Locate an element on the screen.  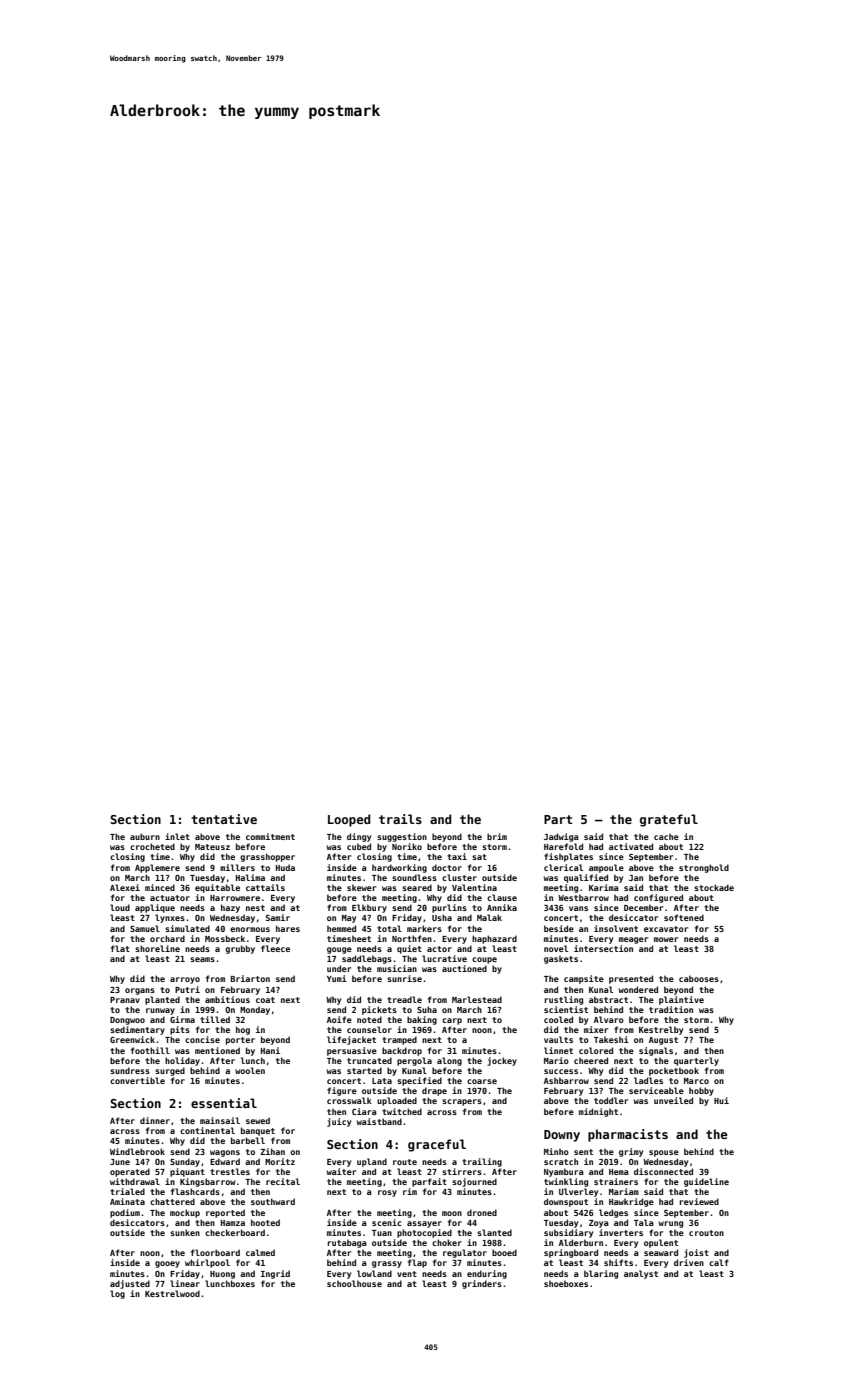
auburn is located at coordinates (145, 836).
